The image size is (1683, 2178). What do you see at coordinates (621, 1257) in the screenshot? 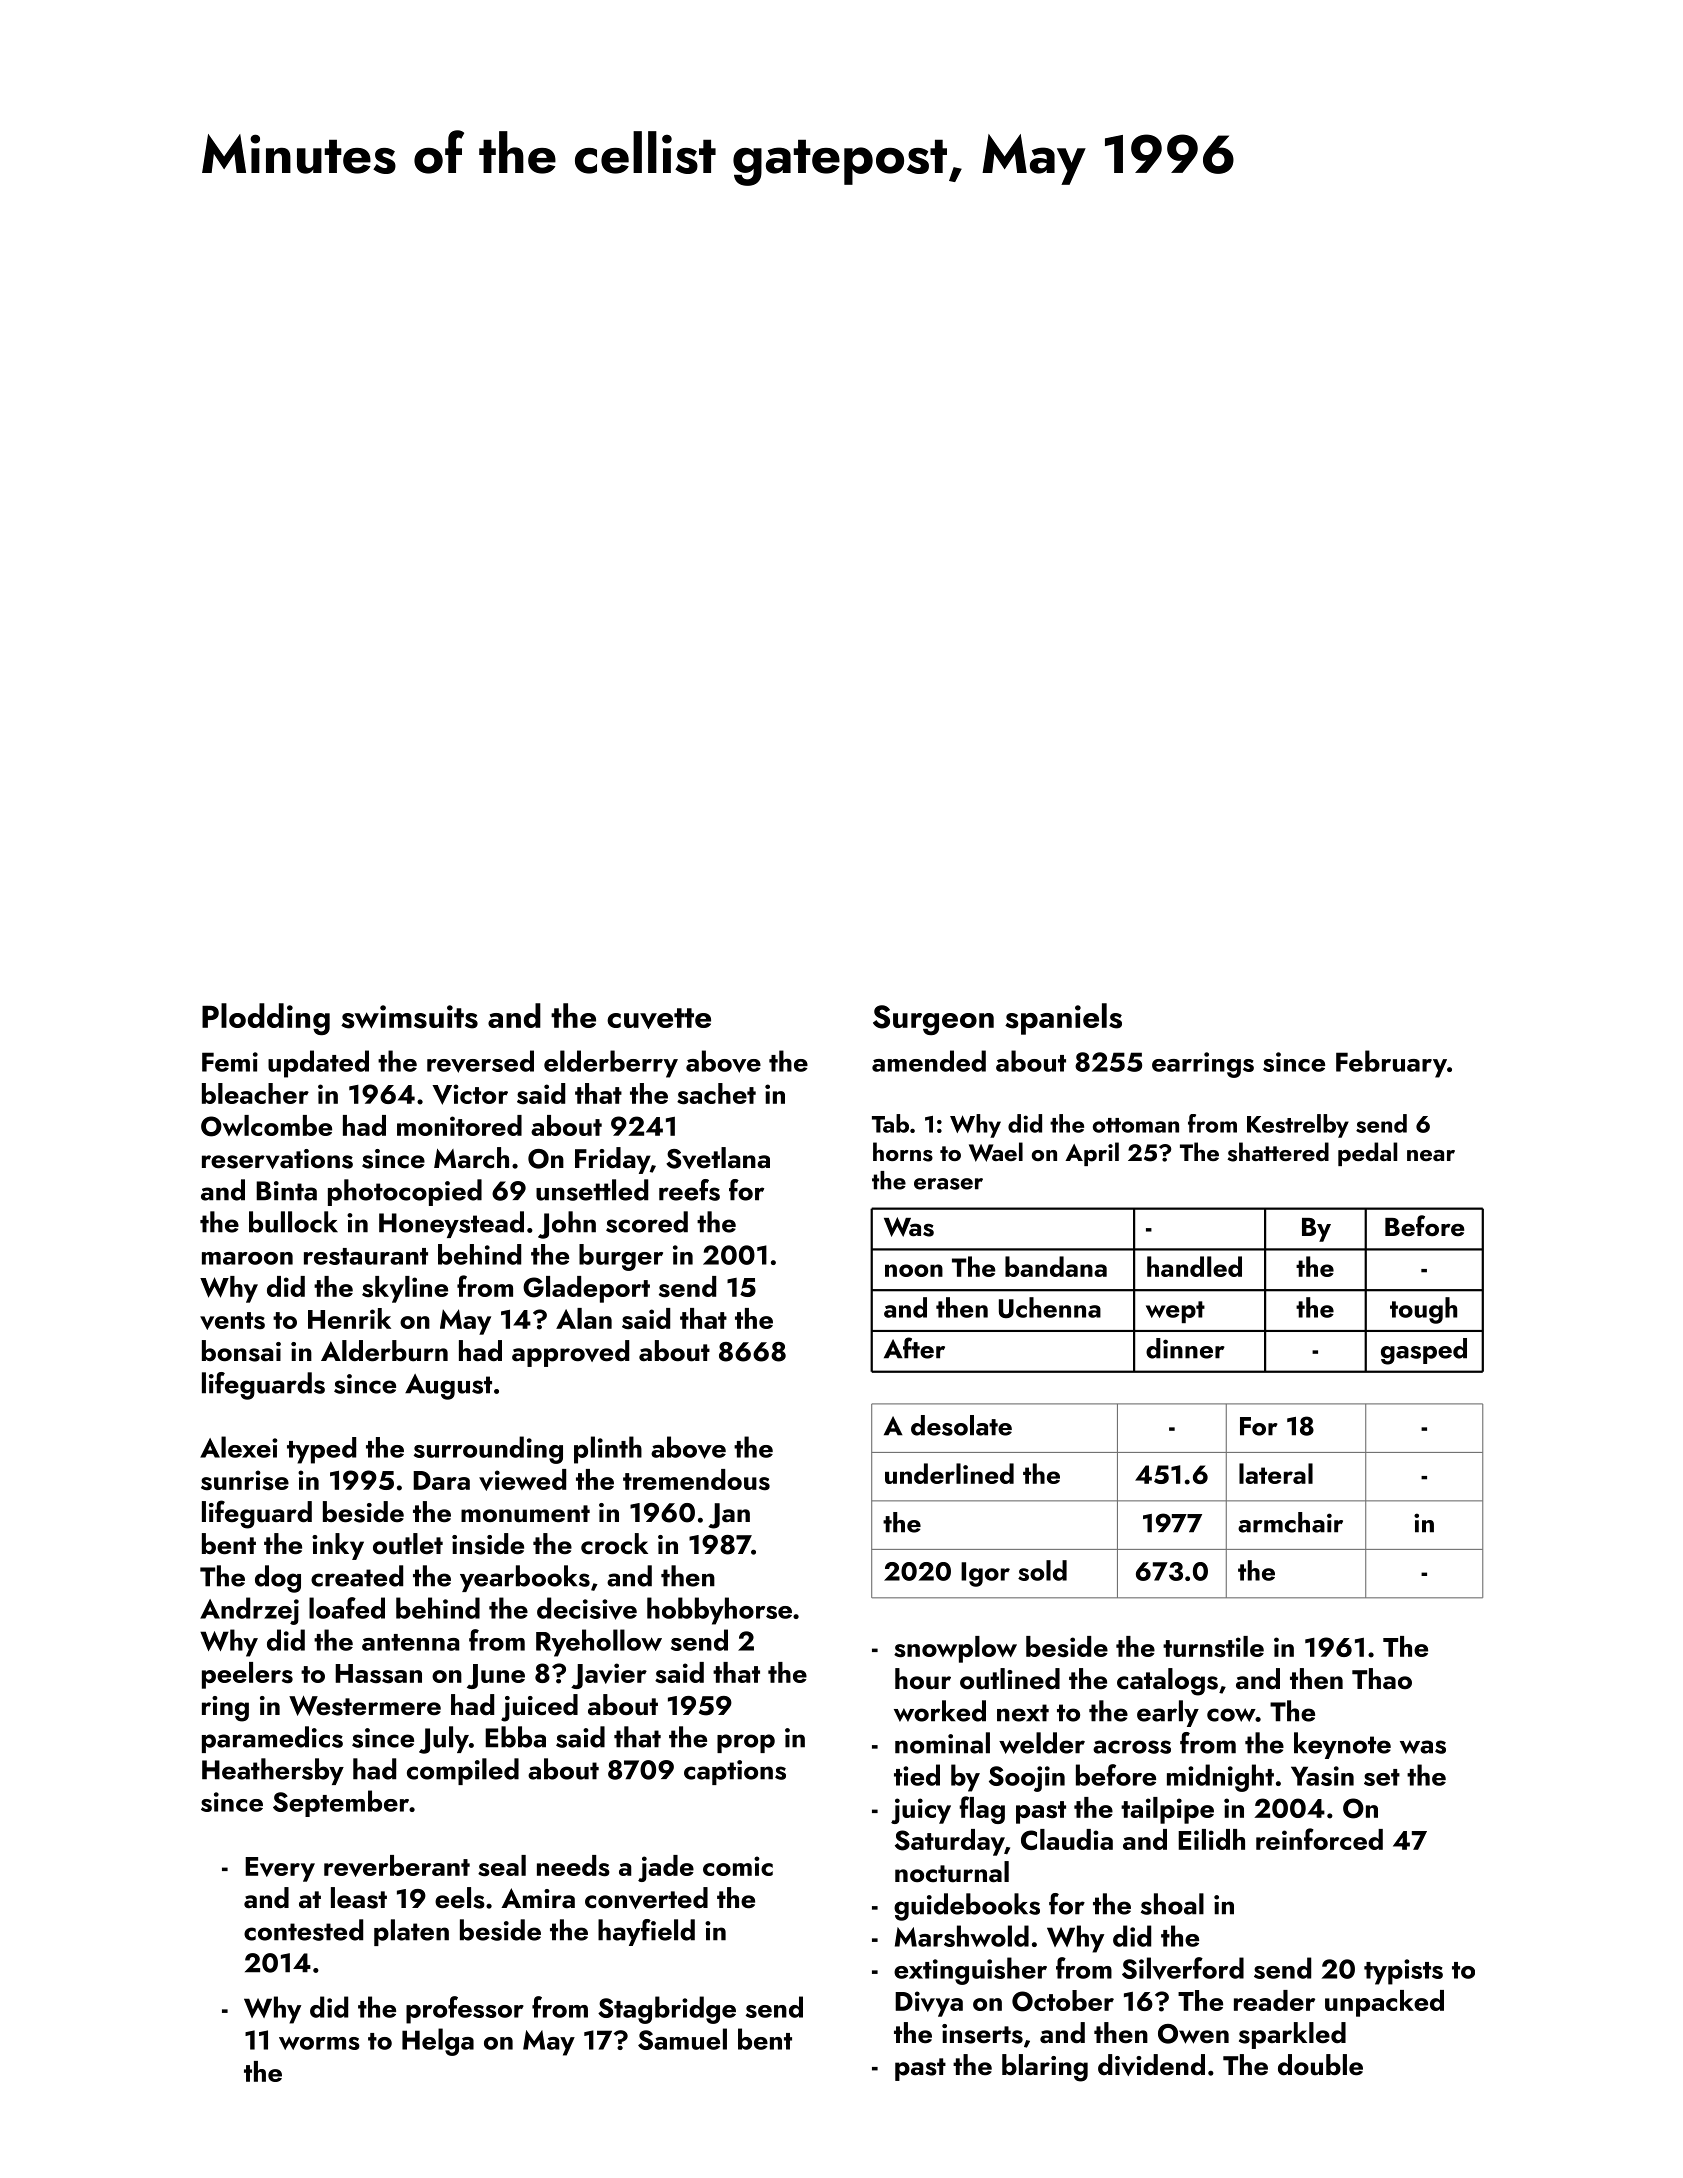
I see `burger` at bounding box center [621, 1257].
